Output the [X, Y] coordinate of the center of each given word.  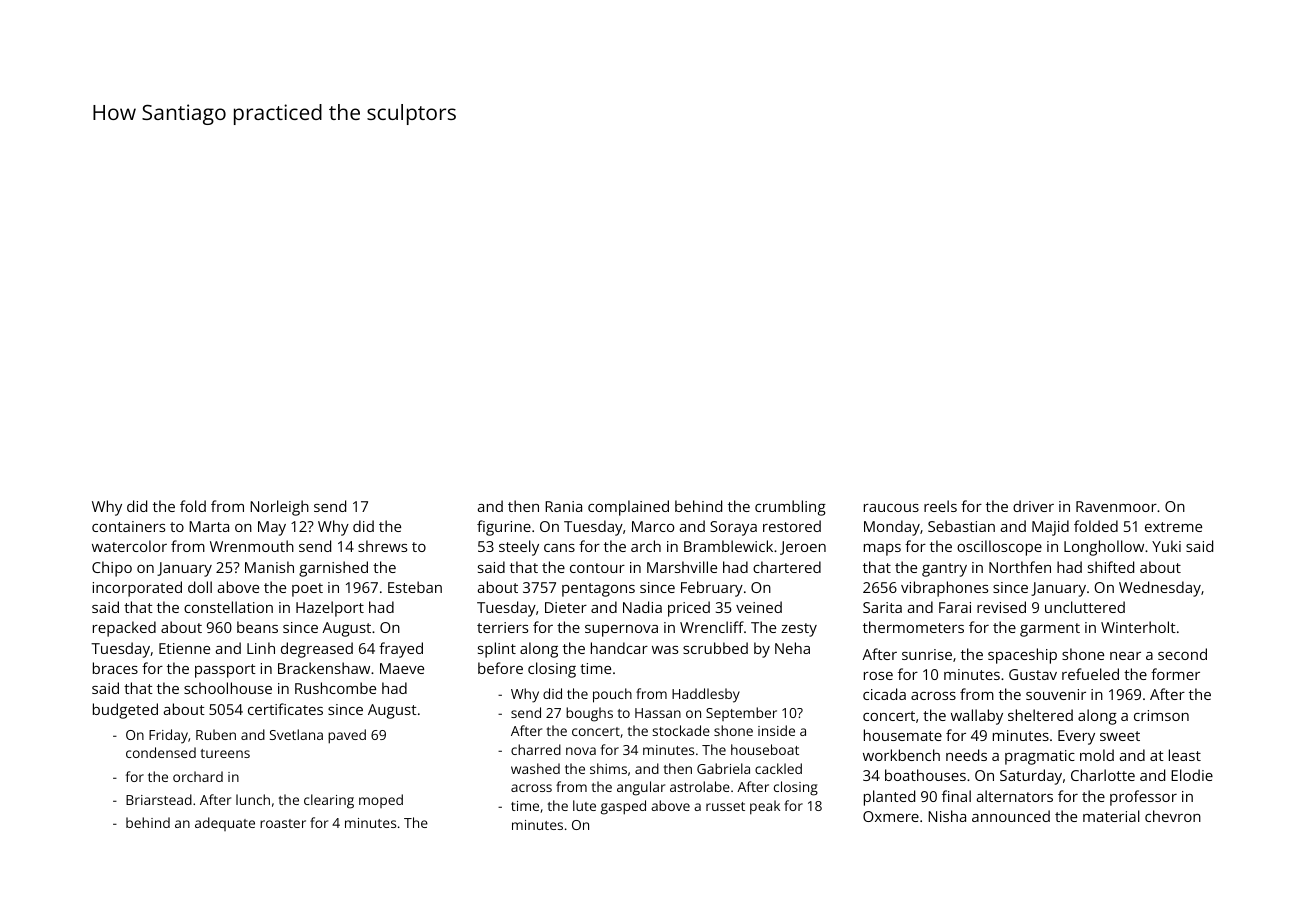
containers [128, 526]
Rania [563, 506]
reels [940, 506]
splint [497, 650]
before [500, 668]
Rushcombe [335, 688]
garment [1050, 630]
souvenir [1056, 694]
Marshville [682, 567]
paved [347, 736]
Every [1076, 737]
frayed [401, 650]
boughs [589, 714]
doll [200, 587]
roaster [283, 823]
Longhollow [1104, 548]
